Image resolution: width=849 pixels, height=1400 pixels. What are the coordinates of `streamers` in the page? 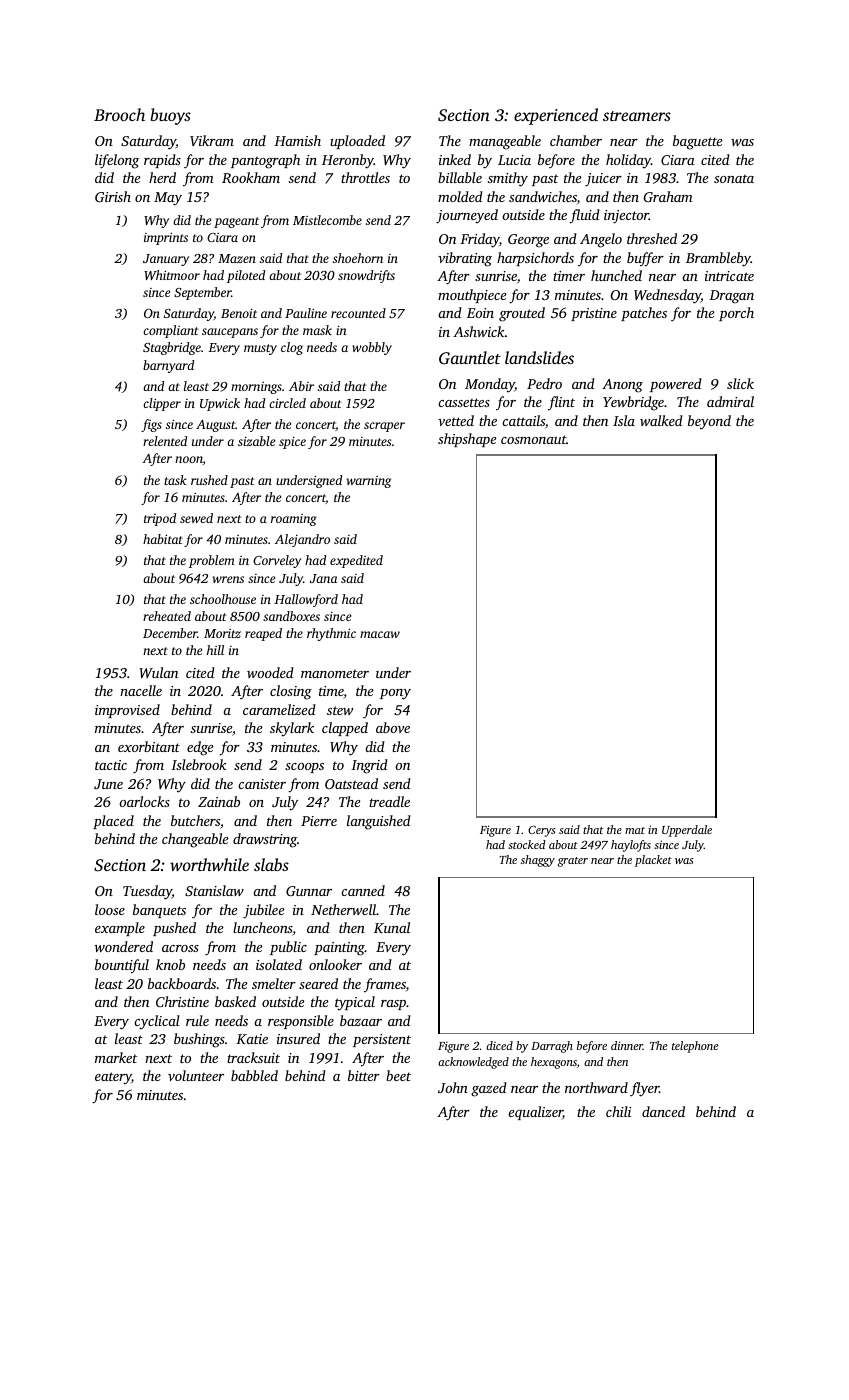 It's located at (637, 116).
